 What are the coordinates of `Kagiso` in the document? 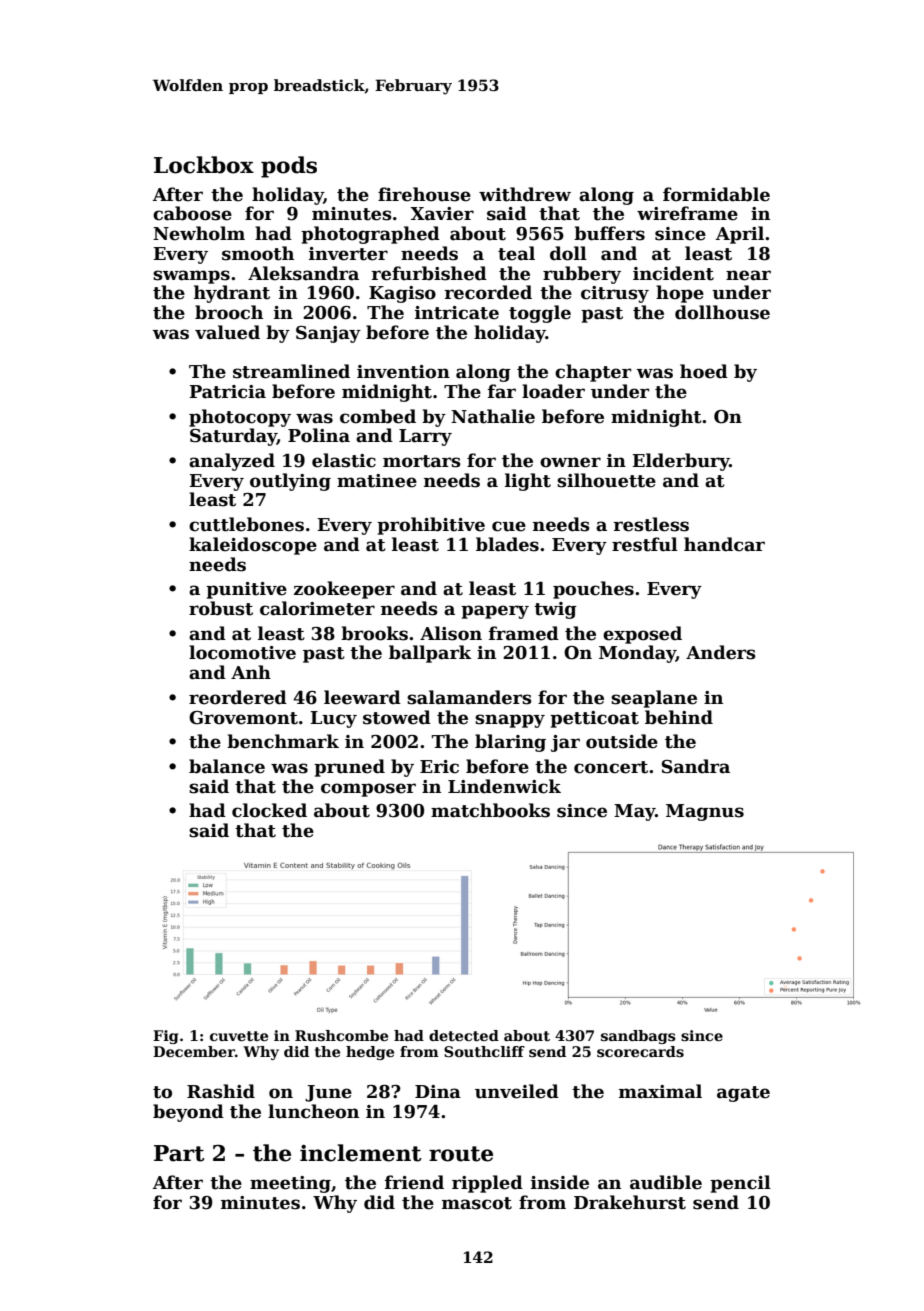 It's located at (402, 294).
